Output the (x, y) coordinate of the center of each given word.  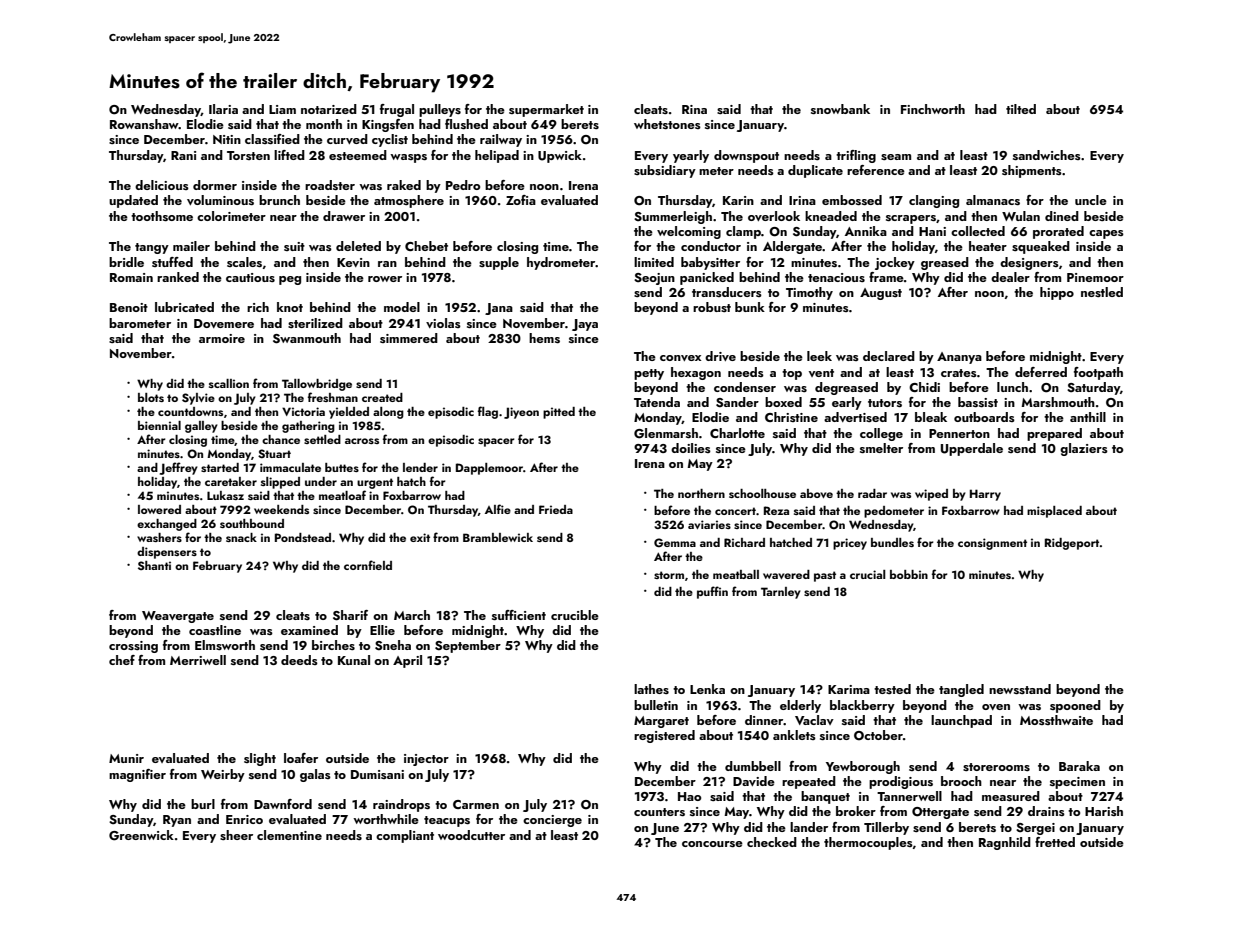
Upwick (560, 156)
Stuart (274, 453)
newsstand (1020, 689)
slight (260, 759)
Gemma (675, 543)
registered (664, 736)
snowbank (840, 109)
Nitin (227, 139)
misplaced (1054, 512)
